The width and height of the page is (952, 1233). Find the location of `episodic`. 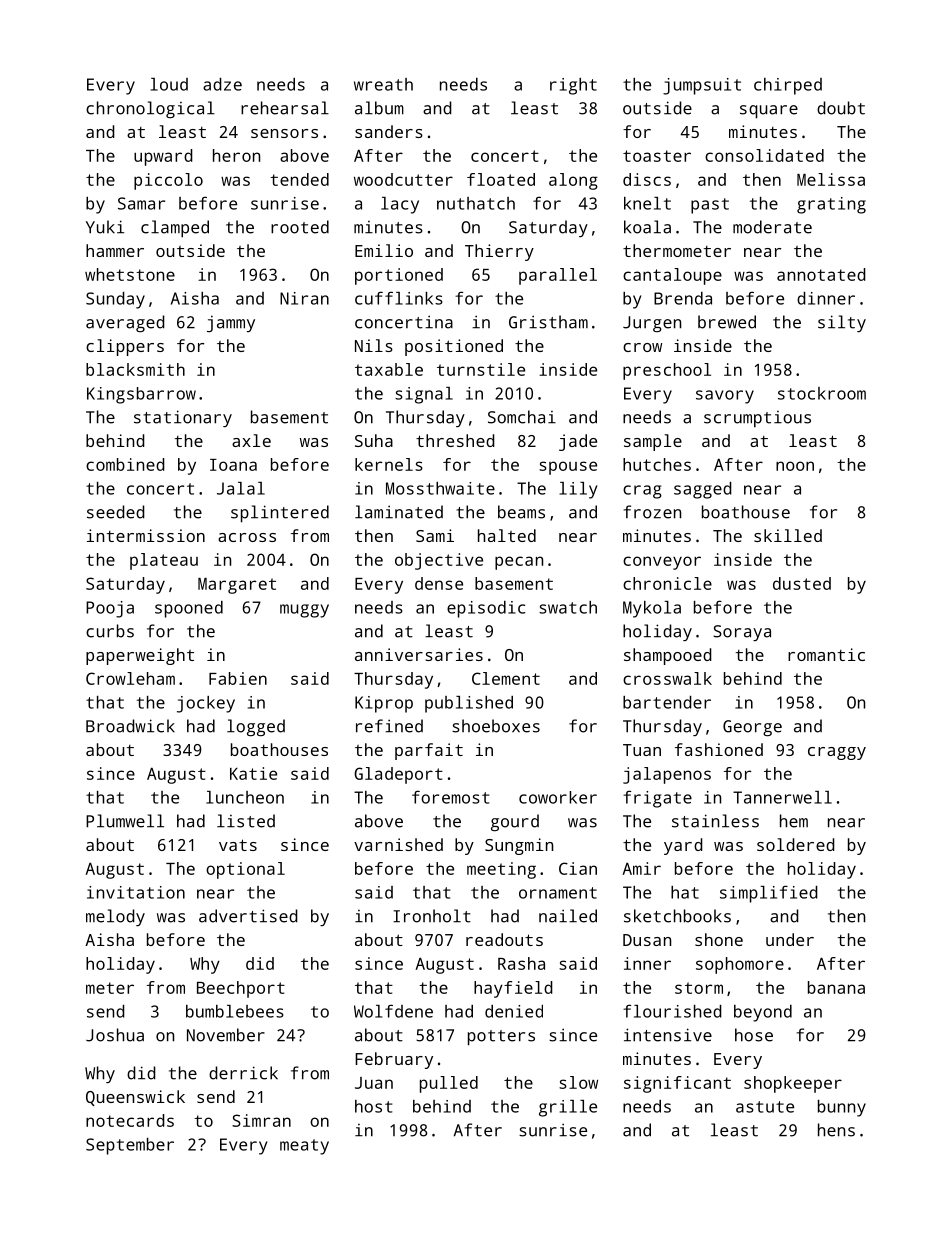

episodic is located at coordinates (486, 609).
